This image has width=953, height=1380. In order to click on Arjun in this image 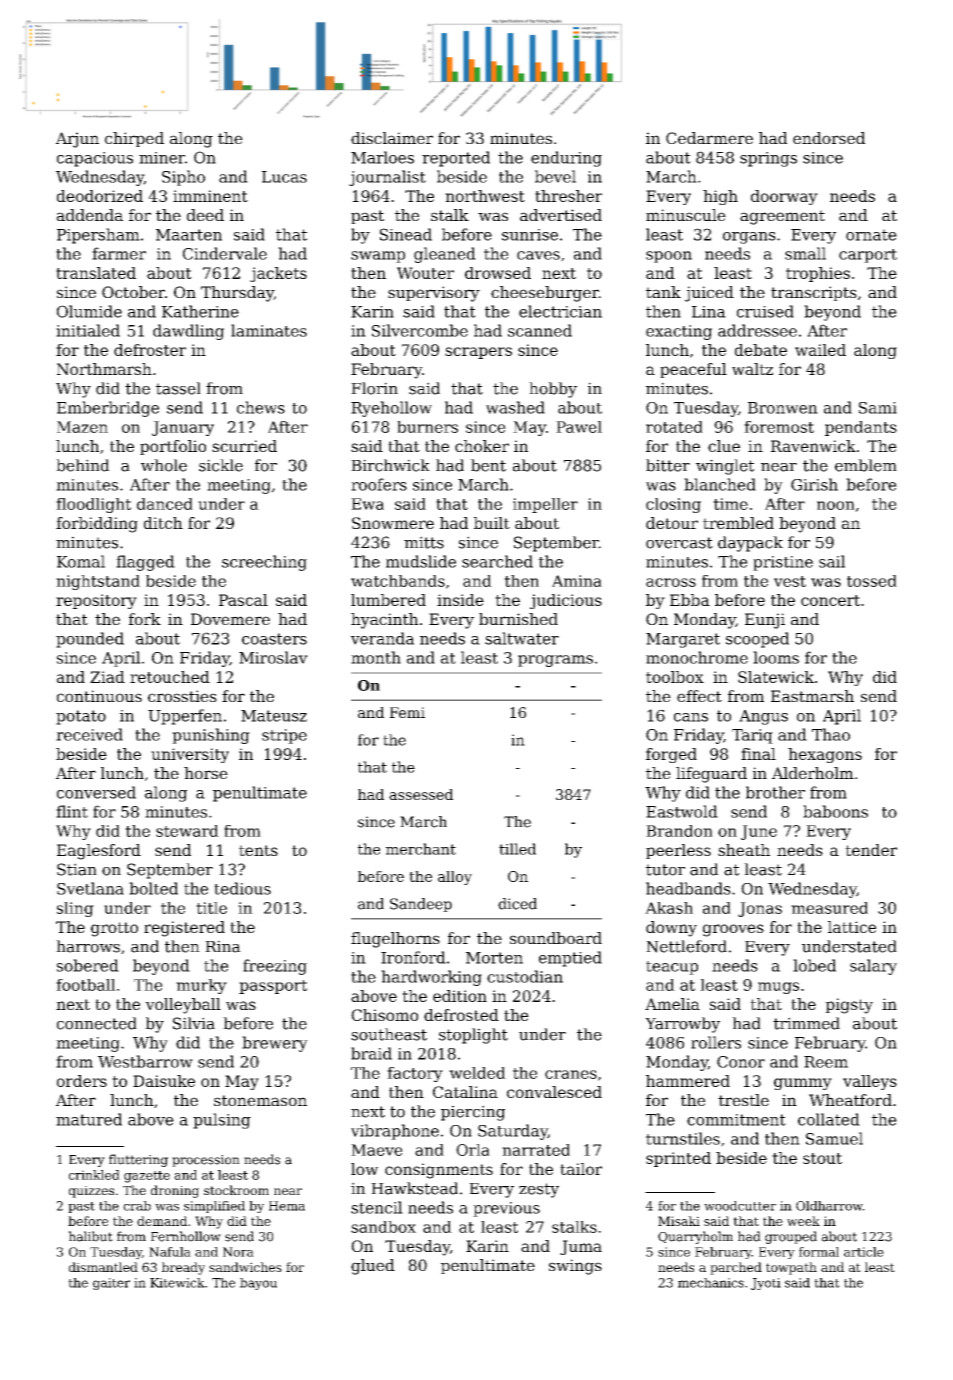, I will do `click(77, 140)`.
